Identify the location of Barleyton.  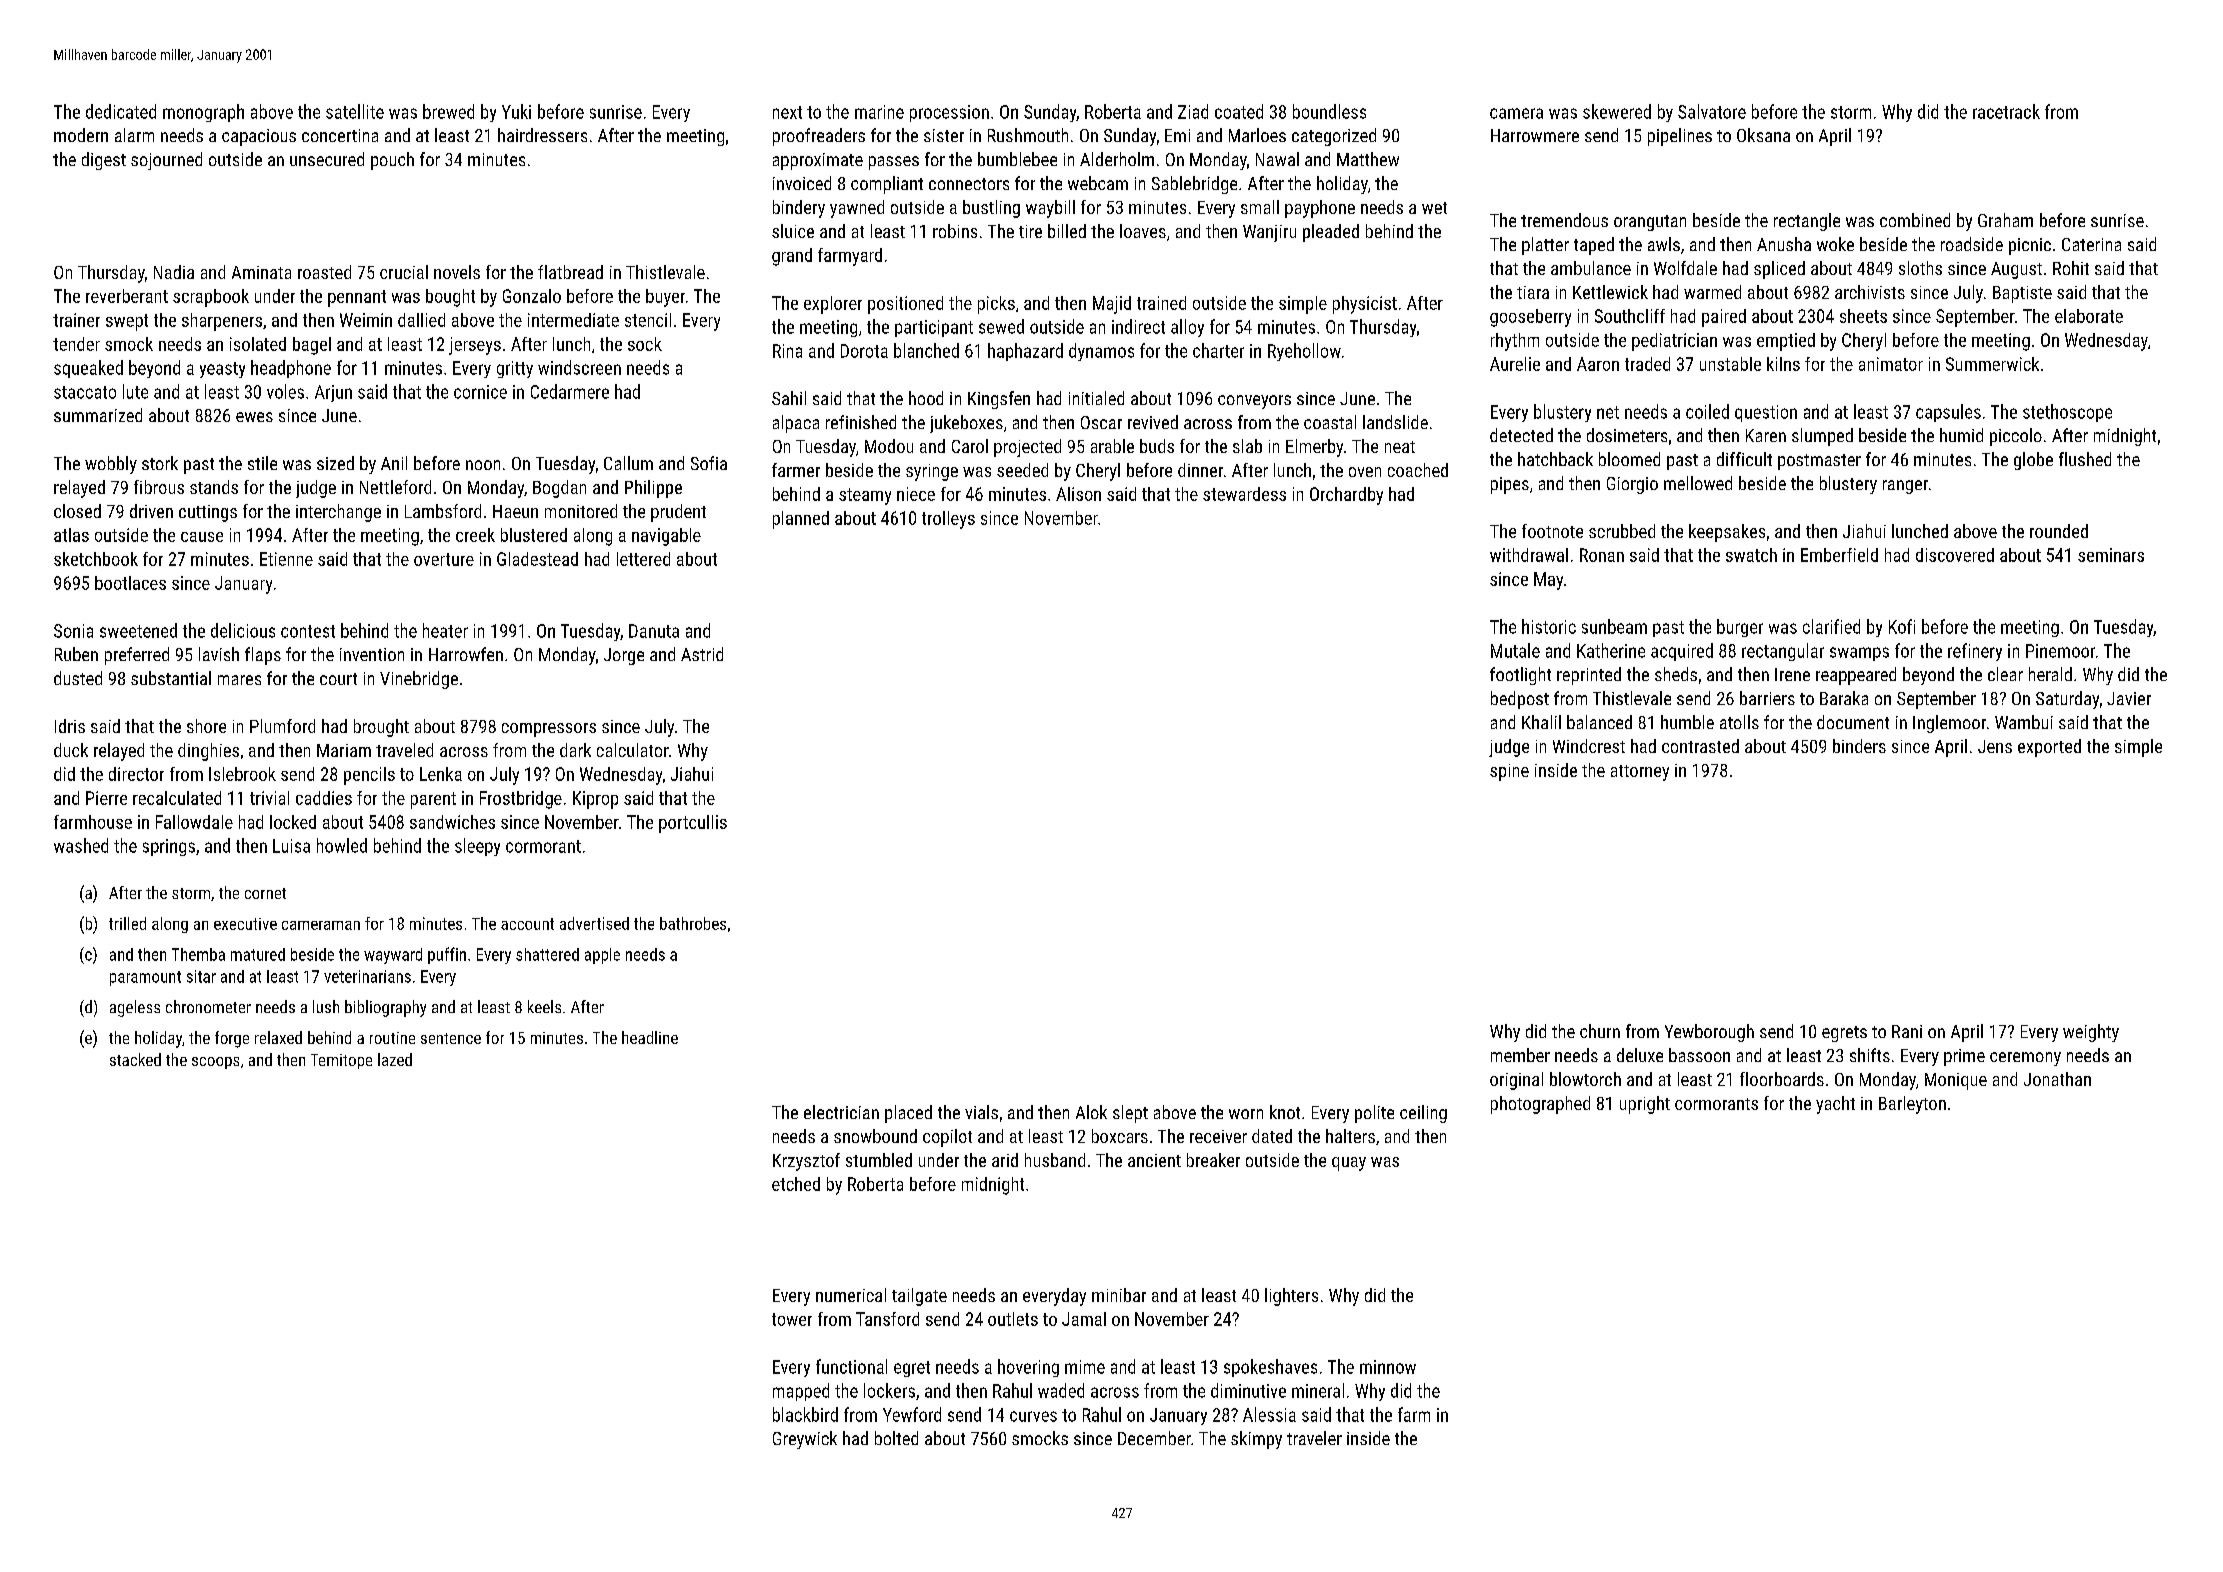
(1912, 1105).
